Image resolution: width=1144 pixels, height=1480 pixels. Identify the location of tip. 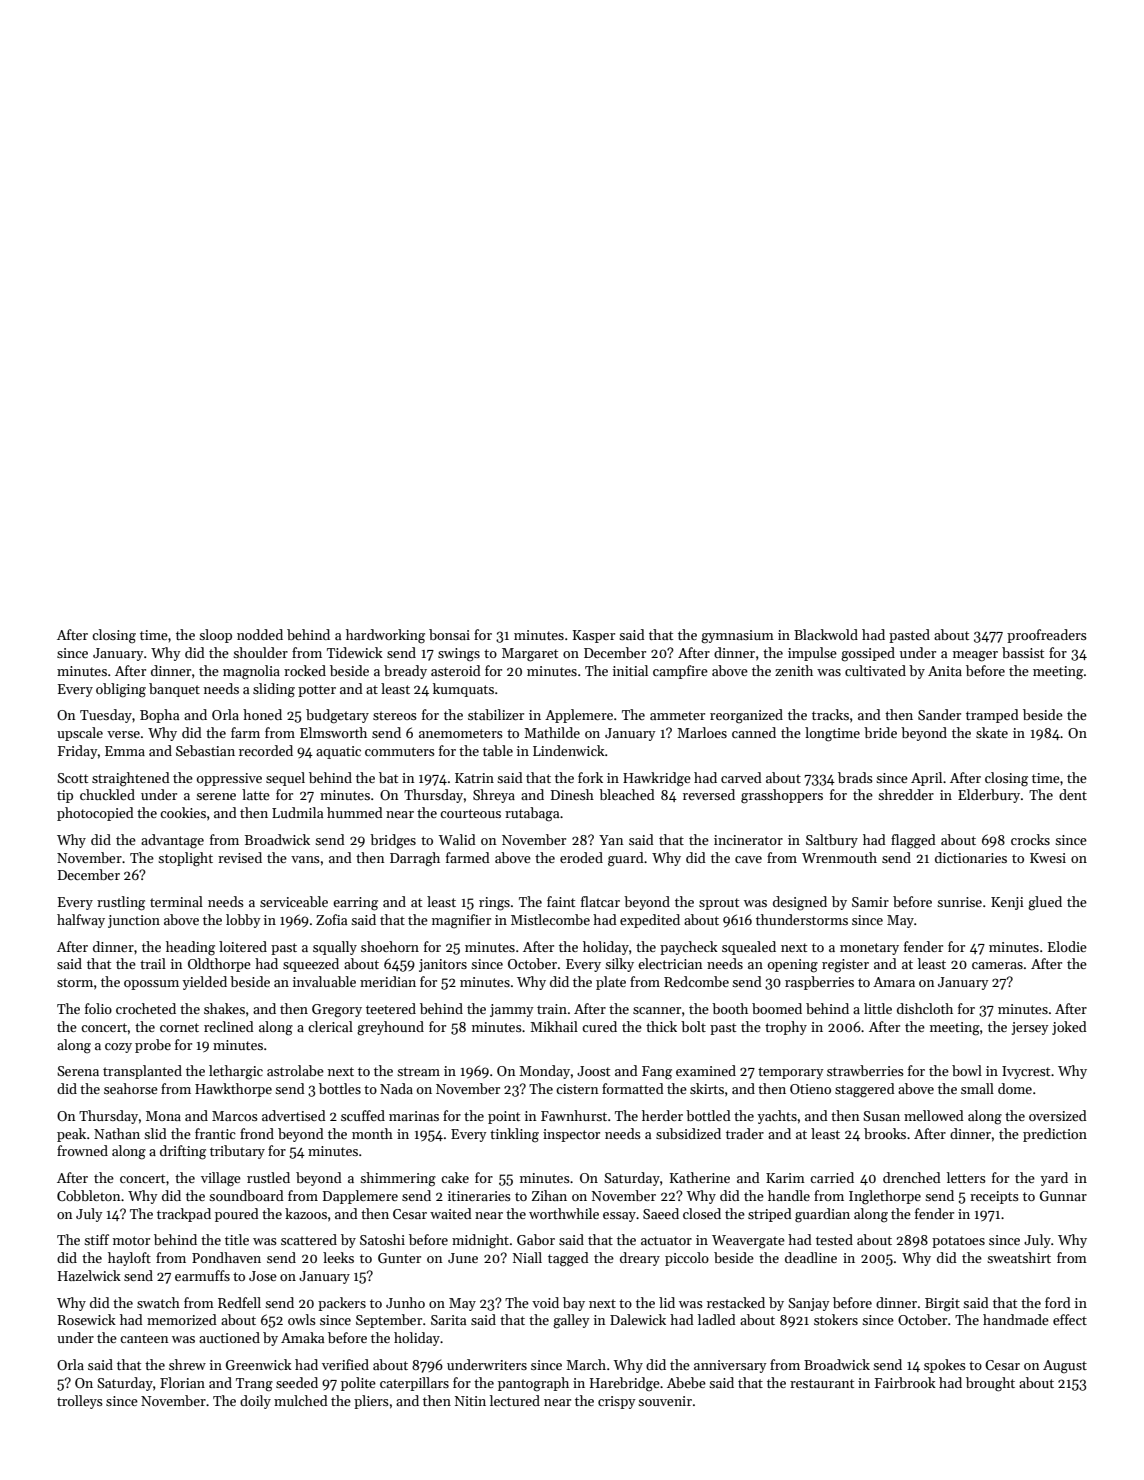
(65, 796).
